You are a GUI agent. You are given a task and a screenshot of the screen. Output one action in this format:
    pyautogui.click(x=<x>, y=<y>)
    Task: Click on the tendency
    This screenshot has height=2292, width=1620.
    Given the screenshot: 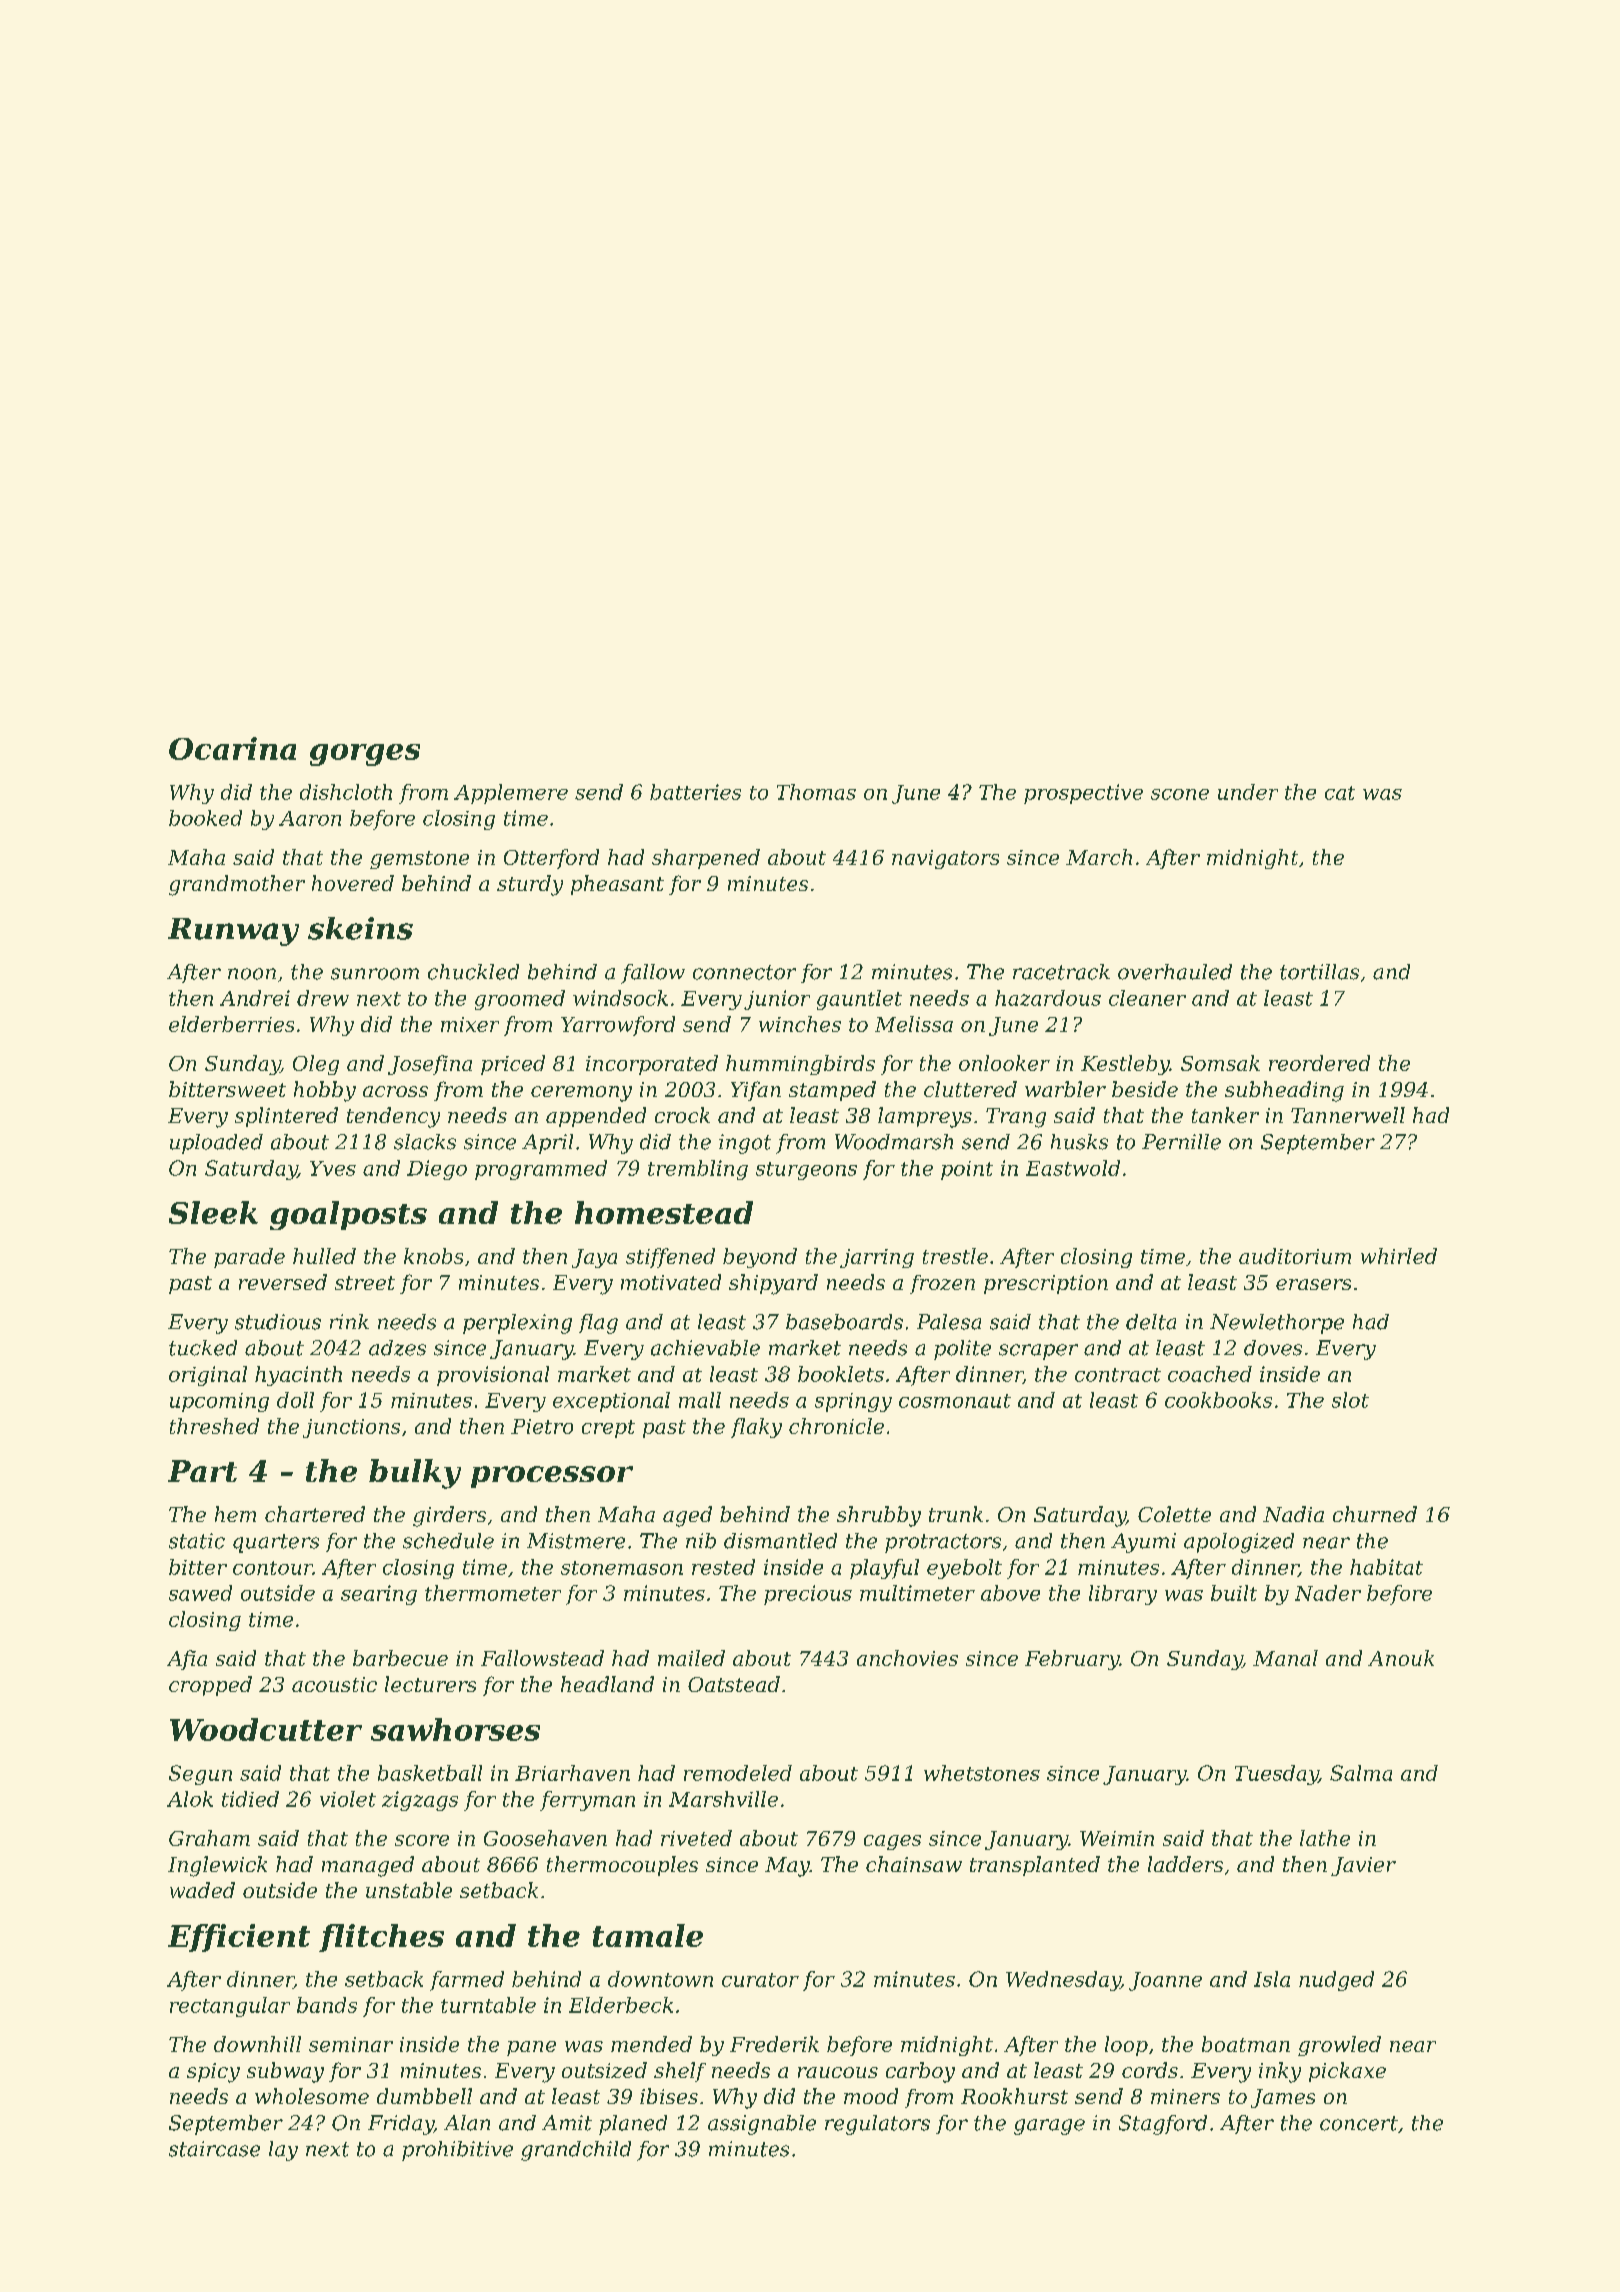 What is the action you would take?
    pyautogui.click(x=393, y=1117)
